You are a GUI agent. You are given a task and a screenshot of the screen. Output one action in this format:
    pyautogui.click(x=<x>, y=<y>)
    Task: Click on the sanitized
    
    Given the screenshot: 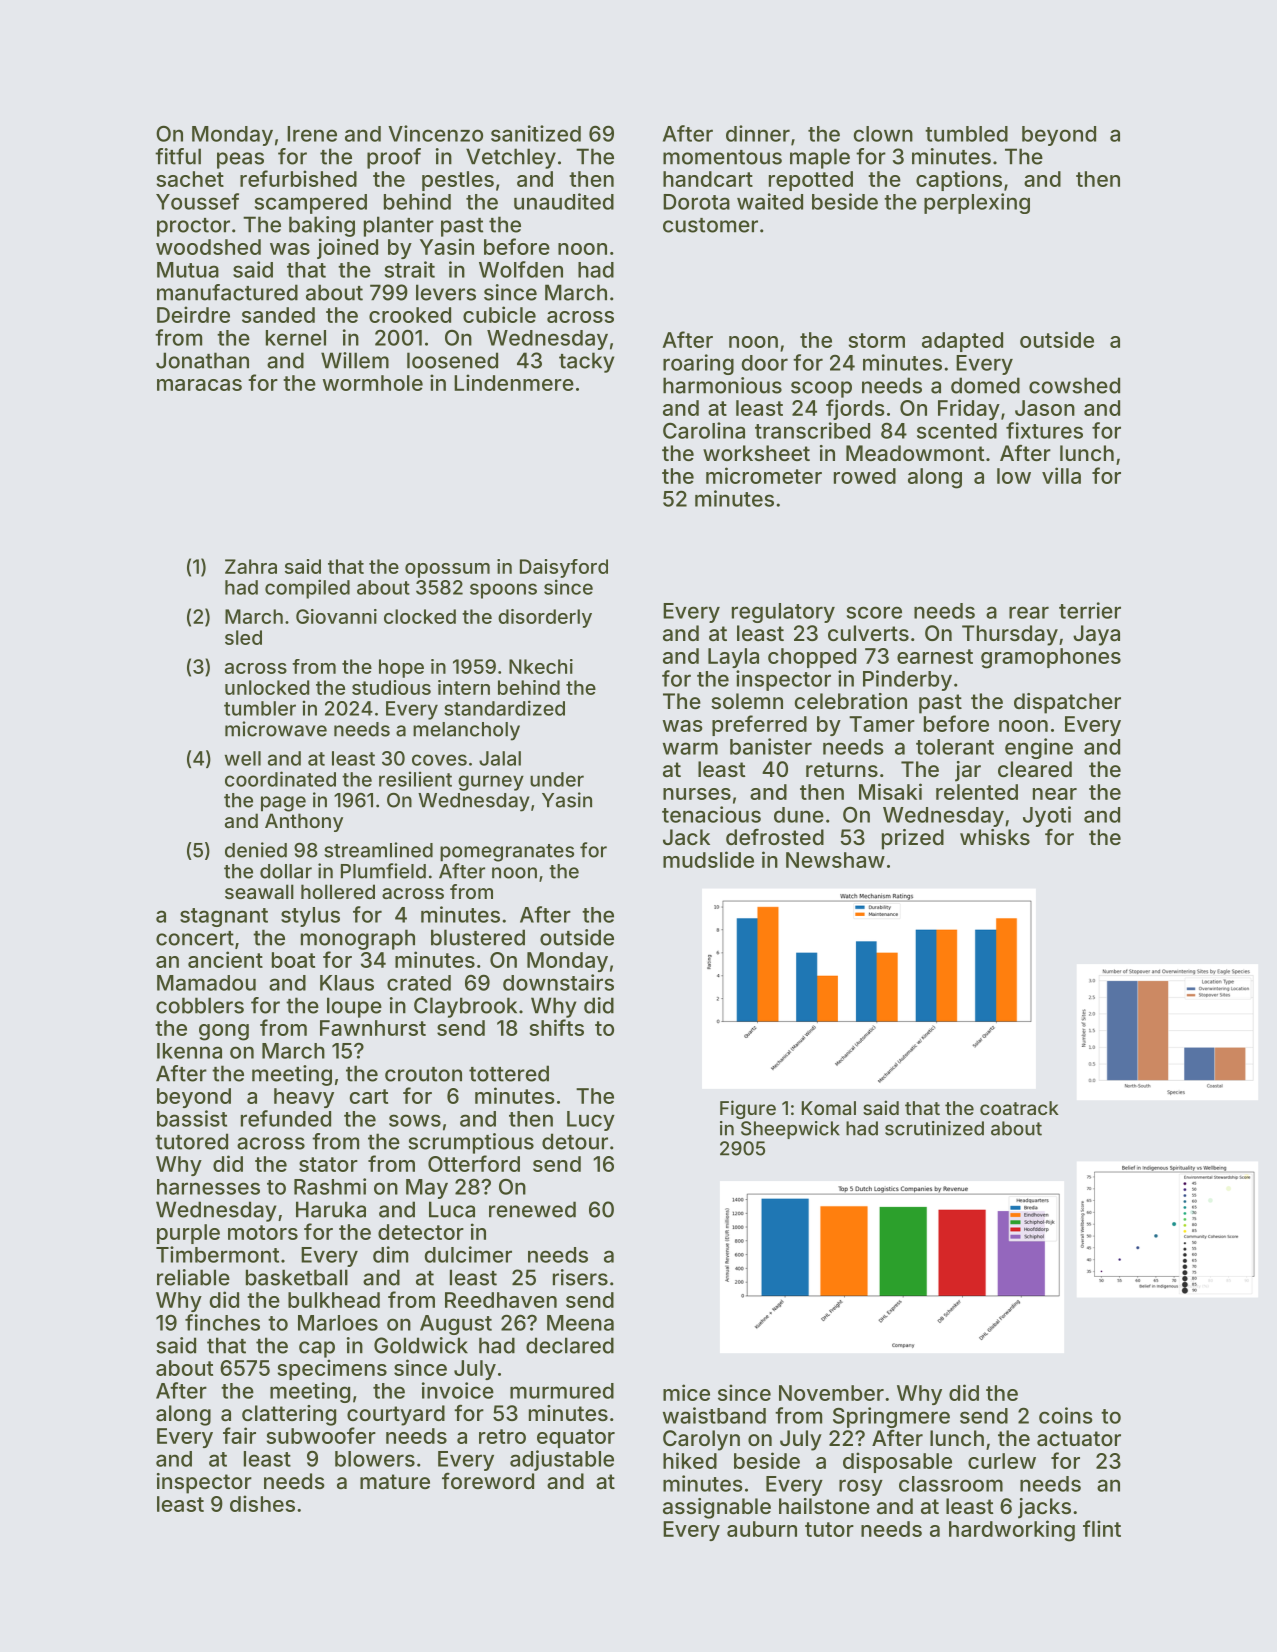 What is the action you would take?
    pyautogui.click(x=536, y=133)
